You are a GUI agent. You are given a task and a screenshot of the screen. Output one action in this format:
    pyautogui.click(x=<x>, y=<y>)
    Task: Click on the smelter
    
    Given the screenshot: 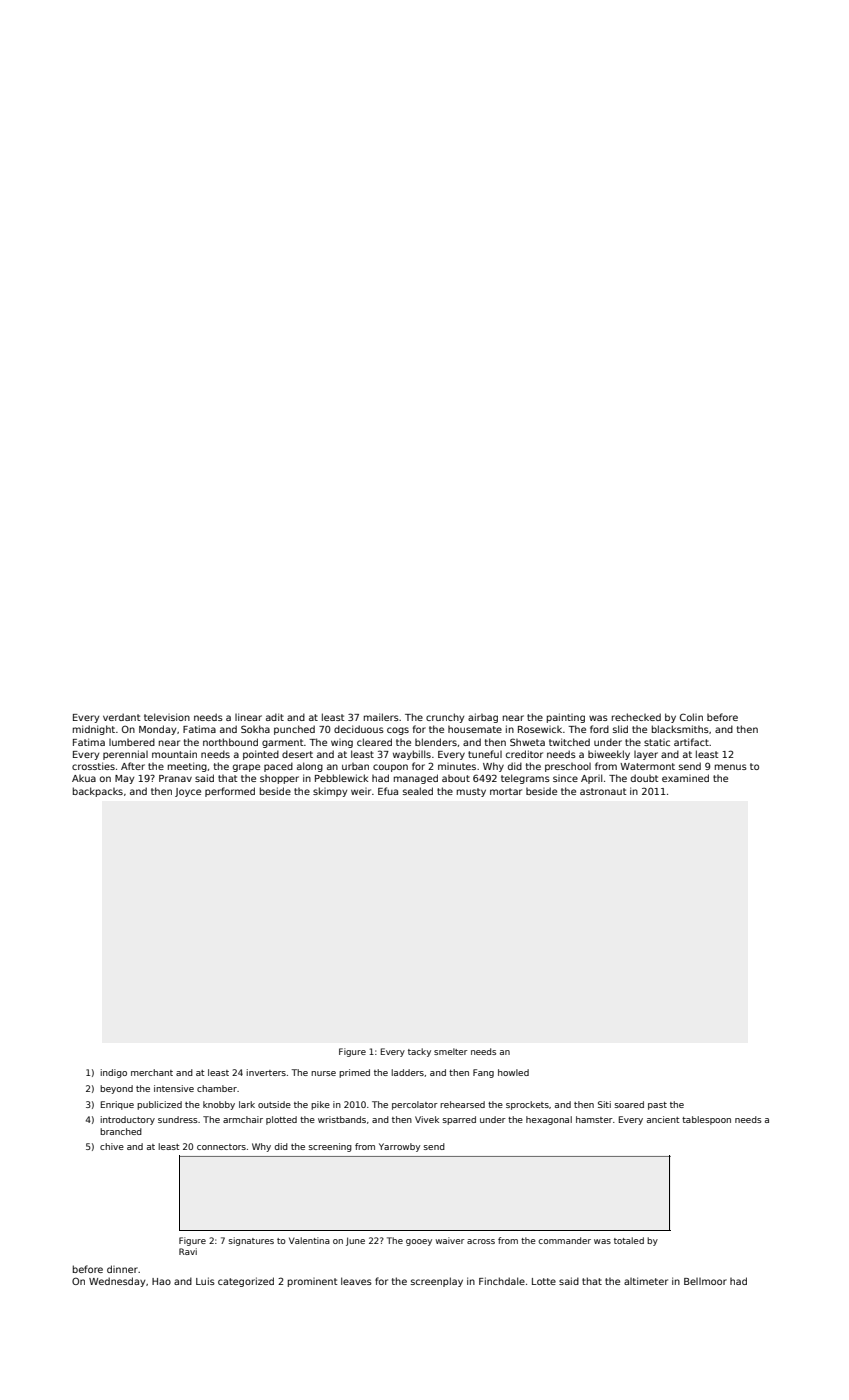 What is the action you would take?
    pyautogui.click(x=450, y=1051)
